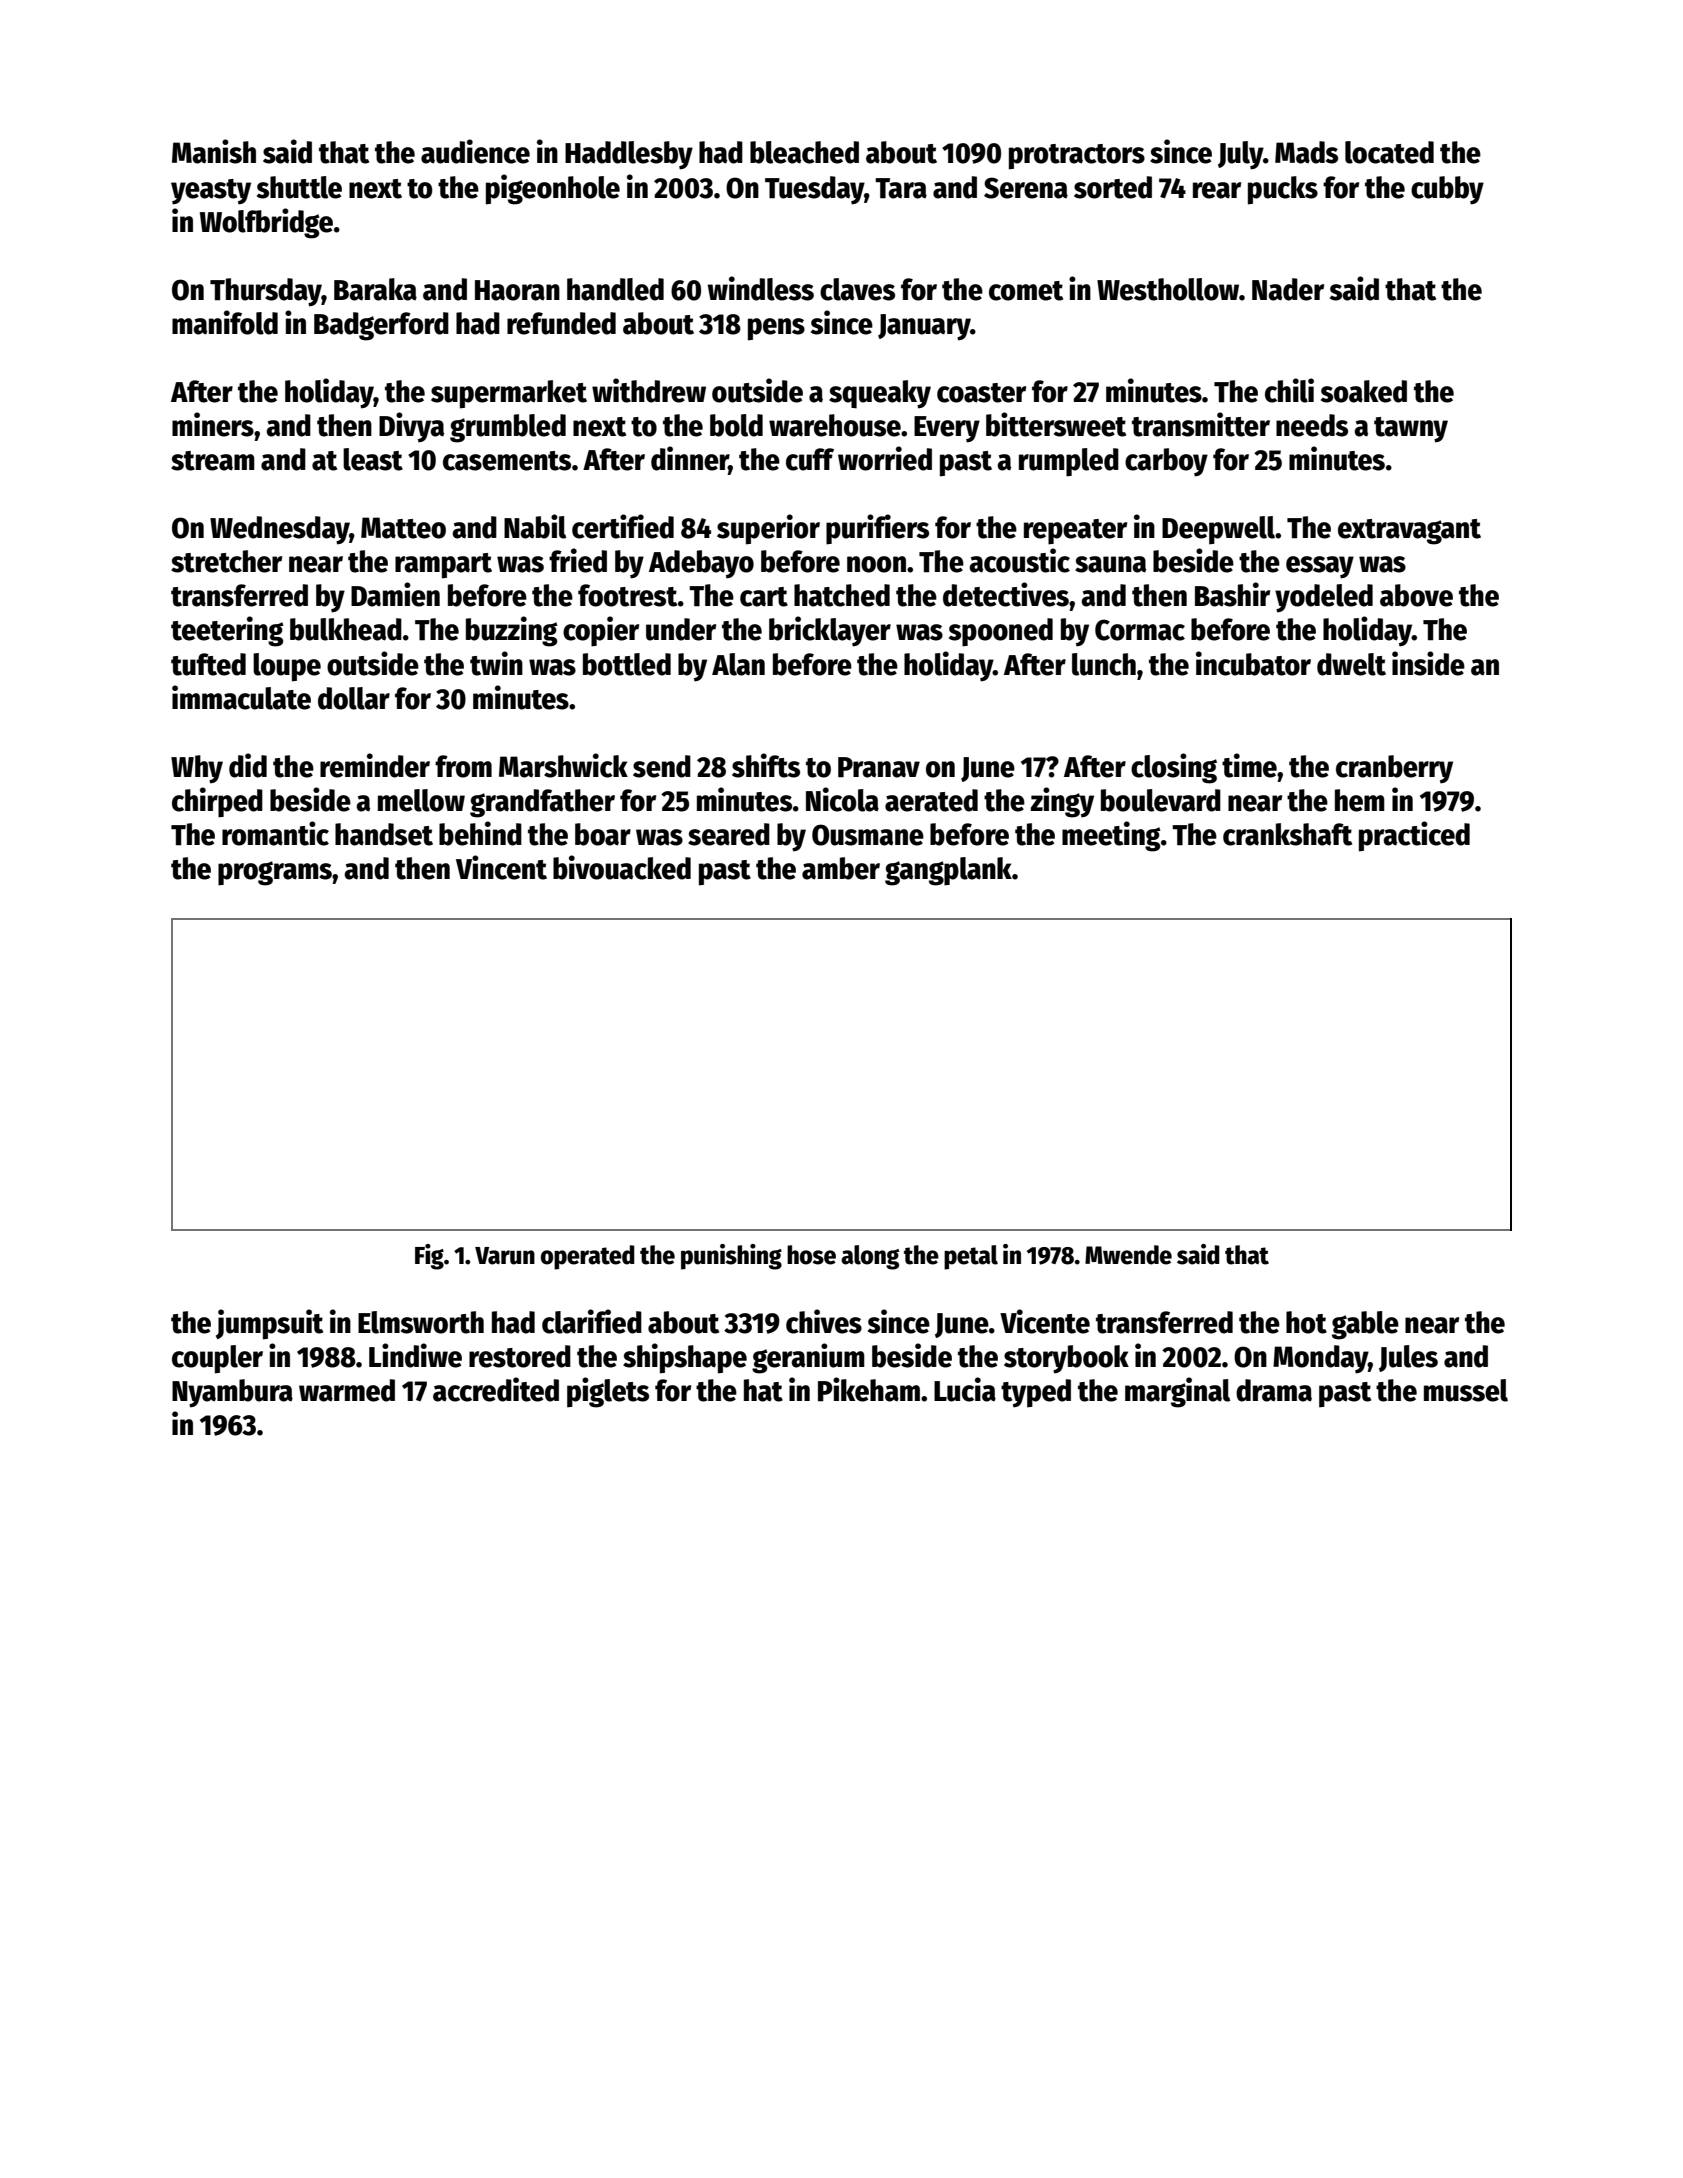 The height and width of the image is (2178, 1683). I want to click on piglets, so click(608, 1392).
